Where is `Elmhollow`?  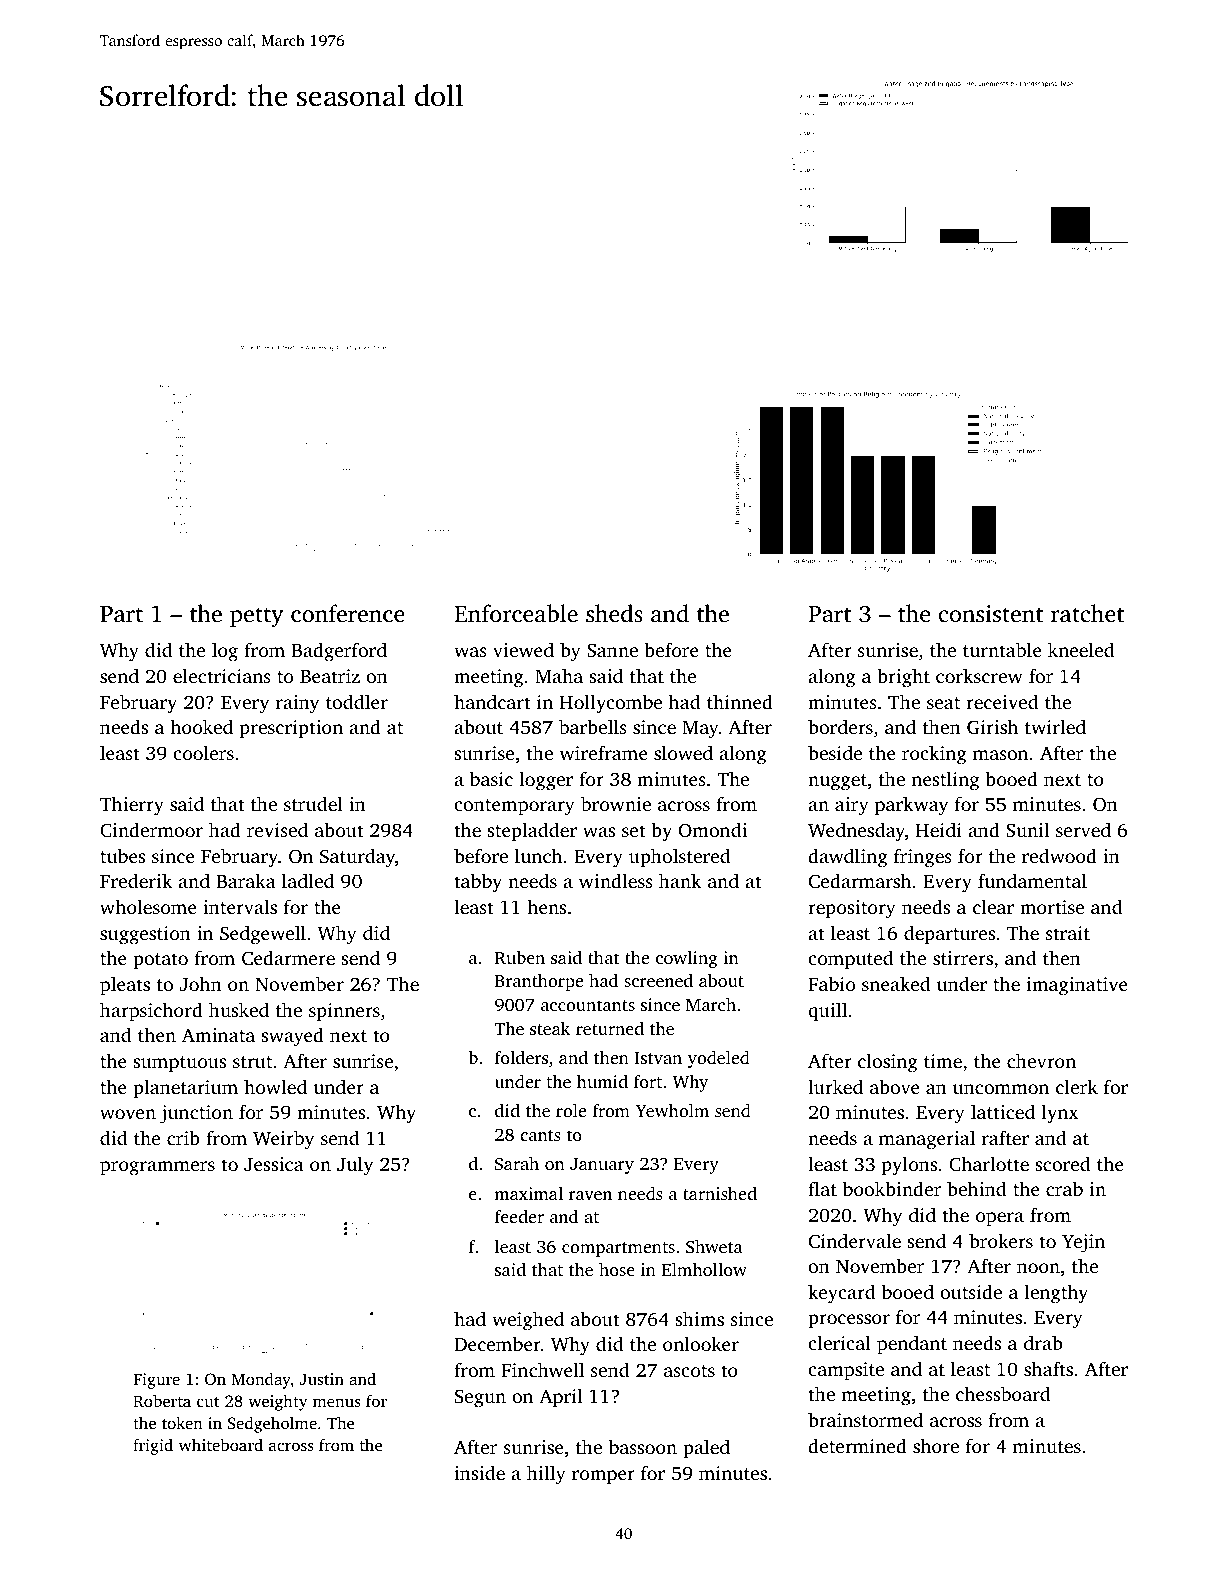 Elmhollow is located at coordinates (704, 1269).
